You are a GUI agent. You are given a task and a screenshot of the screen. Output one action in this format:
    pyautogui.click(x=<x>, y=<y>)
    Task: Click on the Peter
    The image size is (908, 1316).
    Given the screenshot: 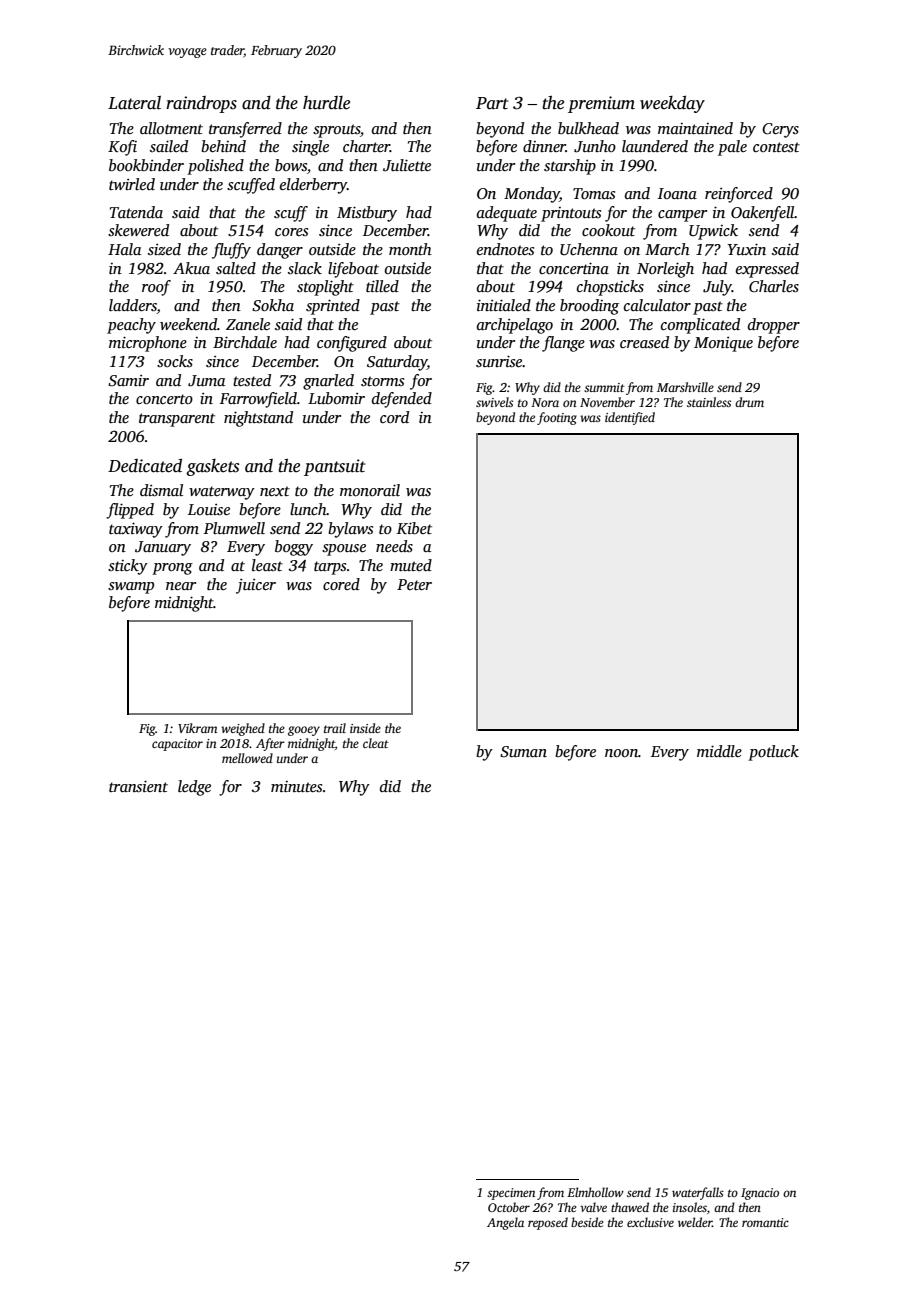 What is the action you would take?
    pyautogui.click(x=414, y=584)
